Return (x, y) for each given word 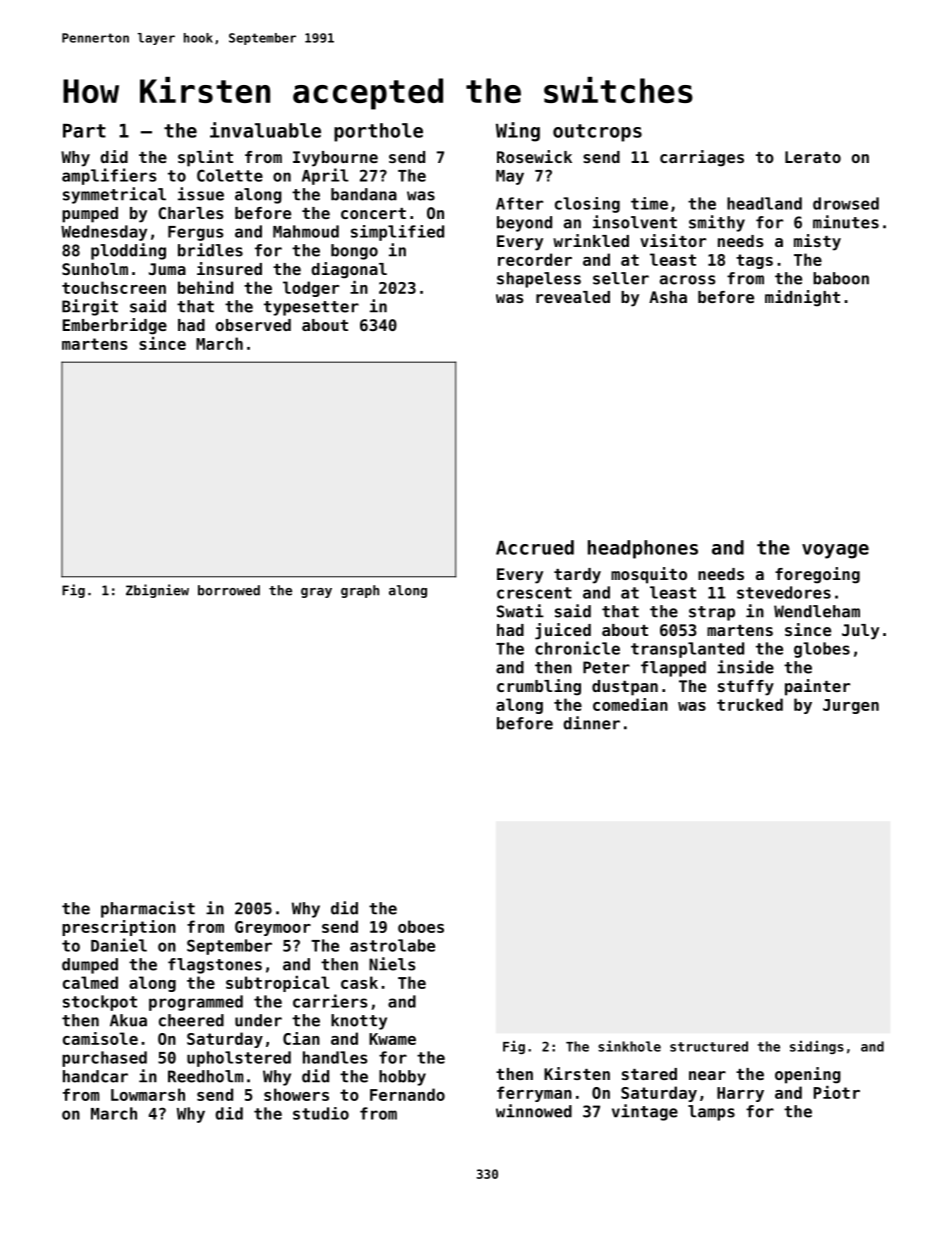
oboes (421, 926)
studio (321, 1113)
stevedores (784, 592)
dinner (591, 723)
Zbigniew (157, 591)
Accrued (535, 547)
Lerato (813, 157)
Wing (518, 132)
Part (84, 131)
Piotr (837, 1092)
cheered (191, 1020)
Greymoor (273, 928)
